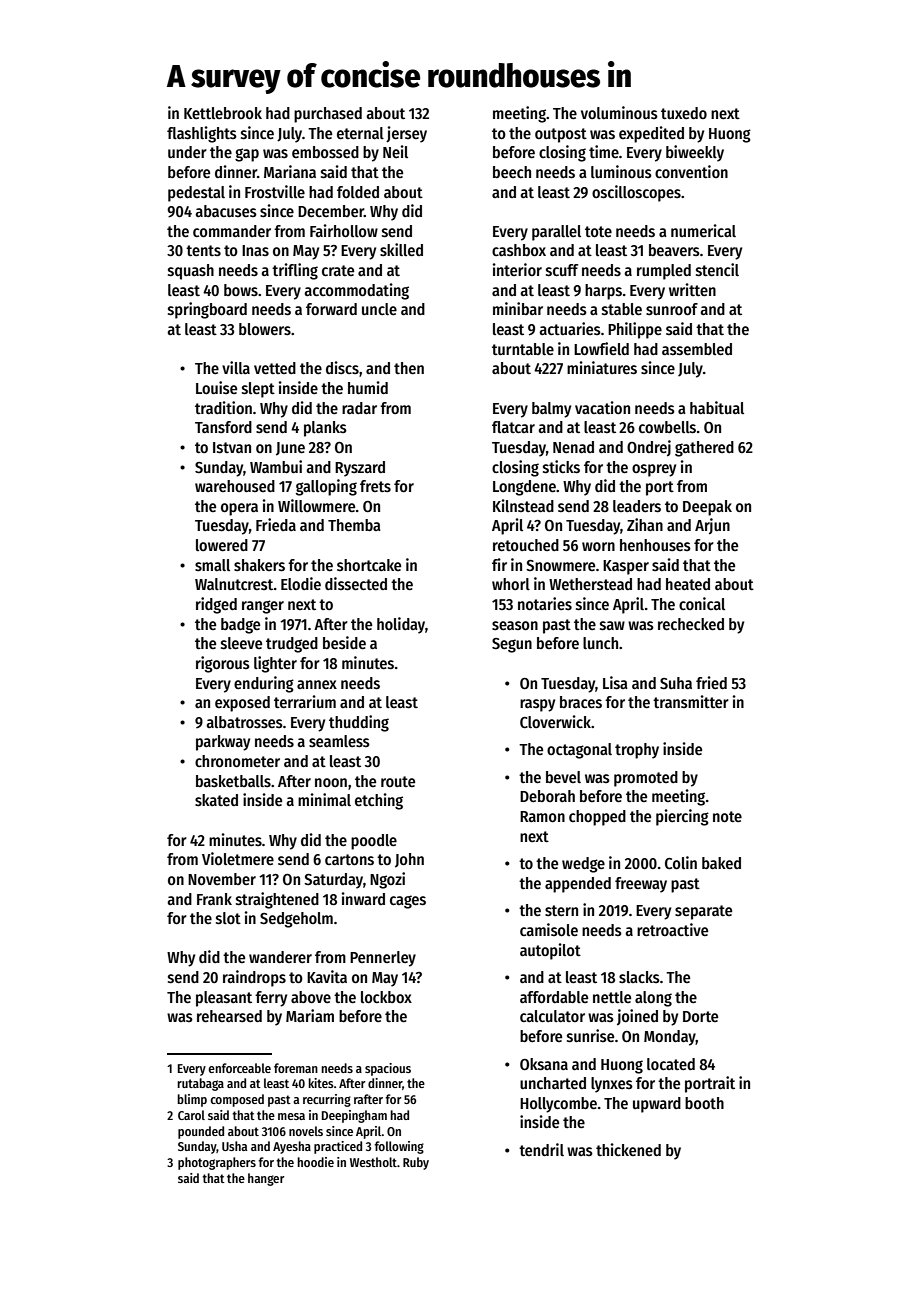  I want to click on trudged, so click(292, 645).
